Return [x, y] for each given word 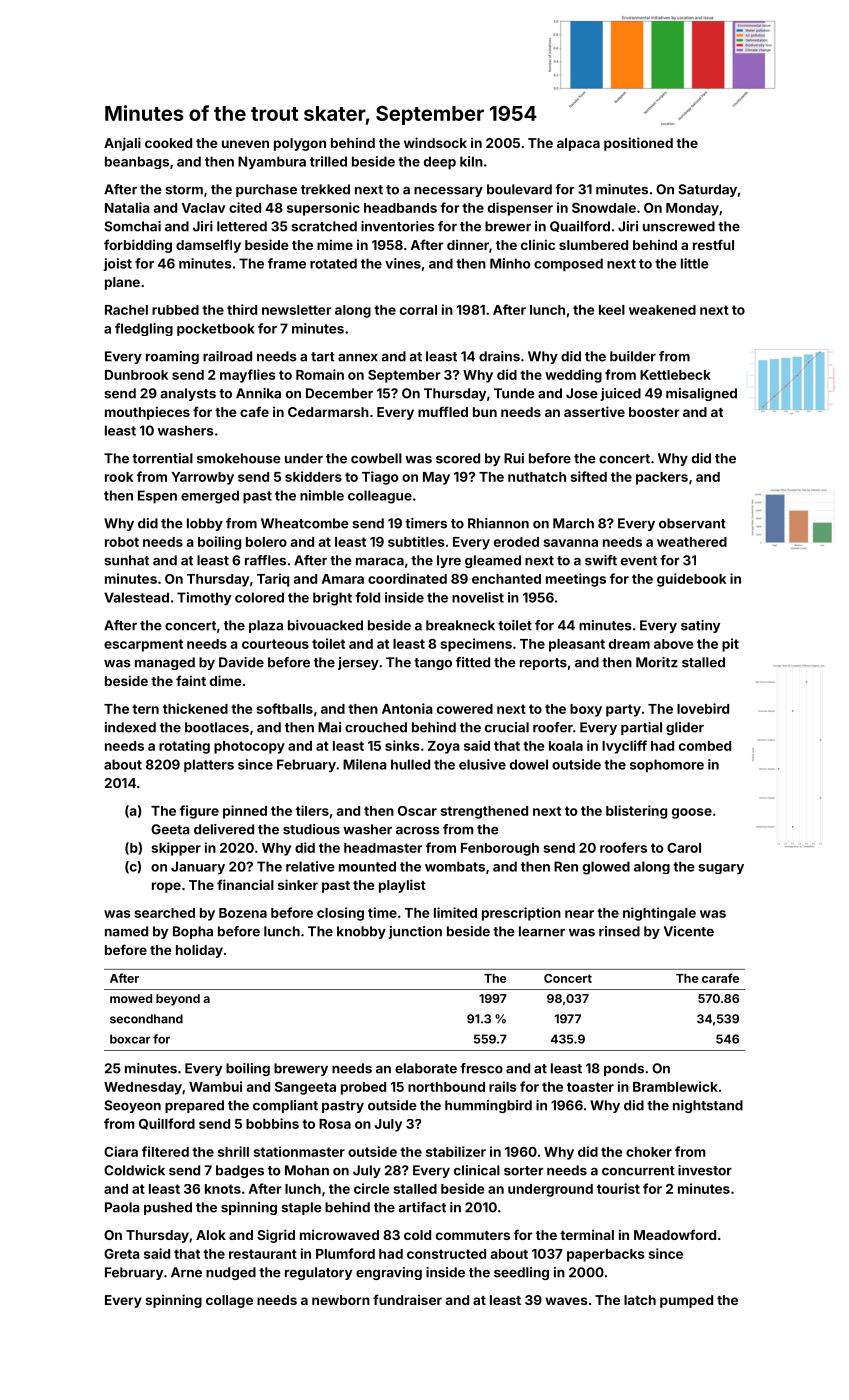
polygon [300, 144]
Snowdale [604, 208]
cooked [168, 143]
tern [145, 709]
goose [692, 813]
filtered [165, 1151]
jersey [358, 663]
